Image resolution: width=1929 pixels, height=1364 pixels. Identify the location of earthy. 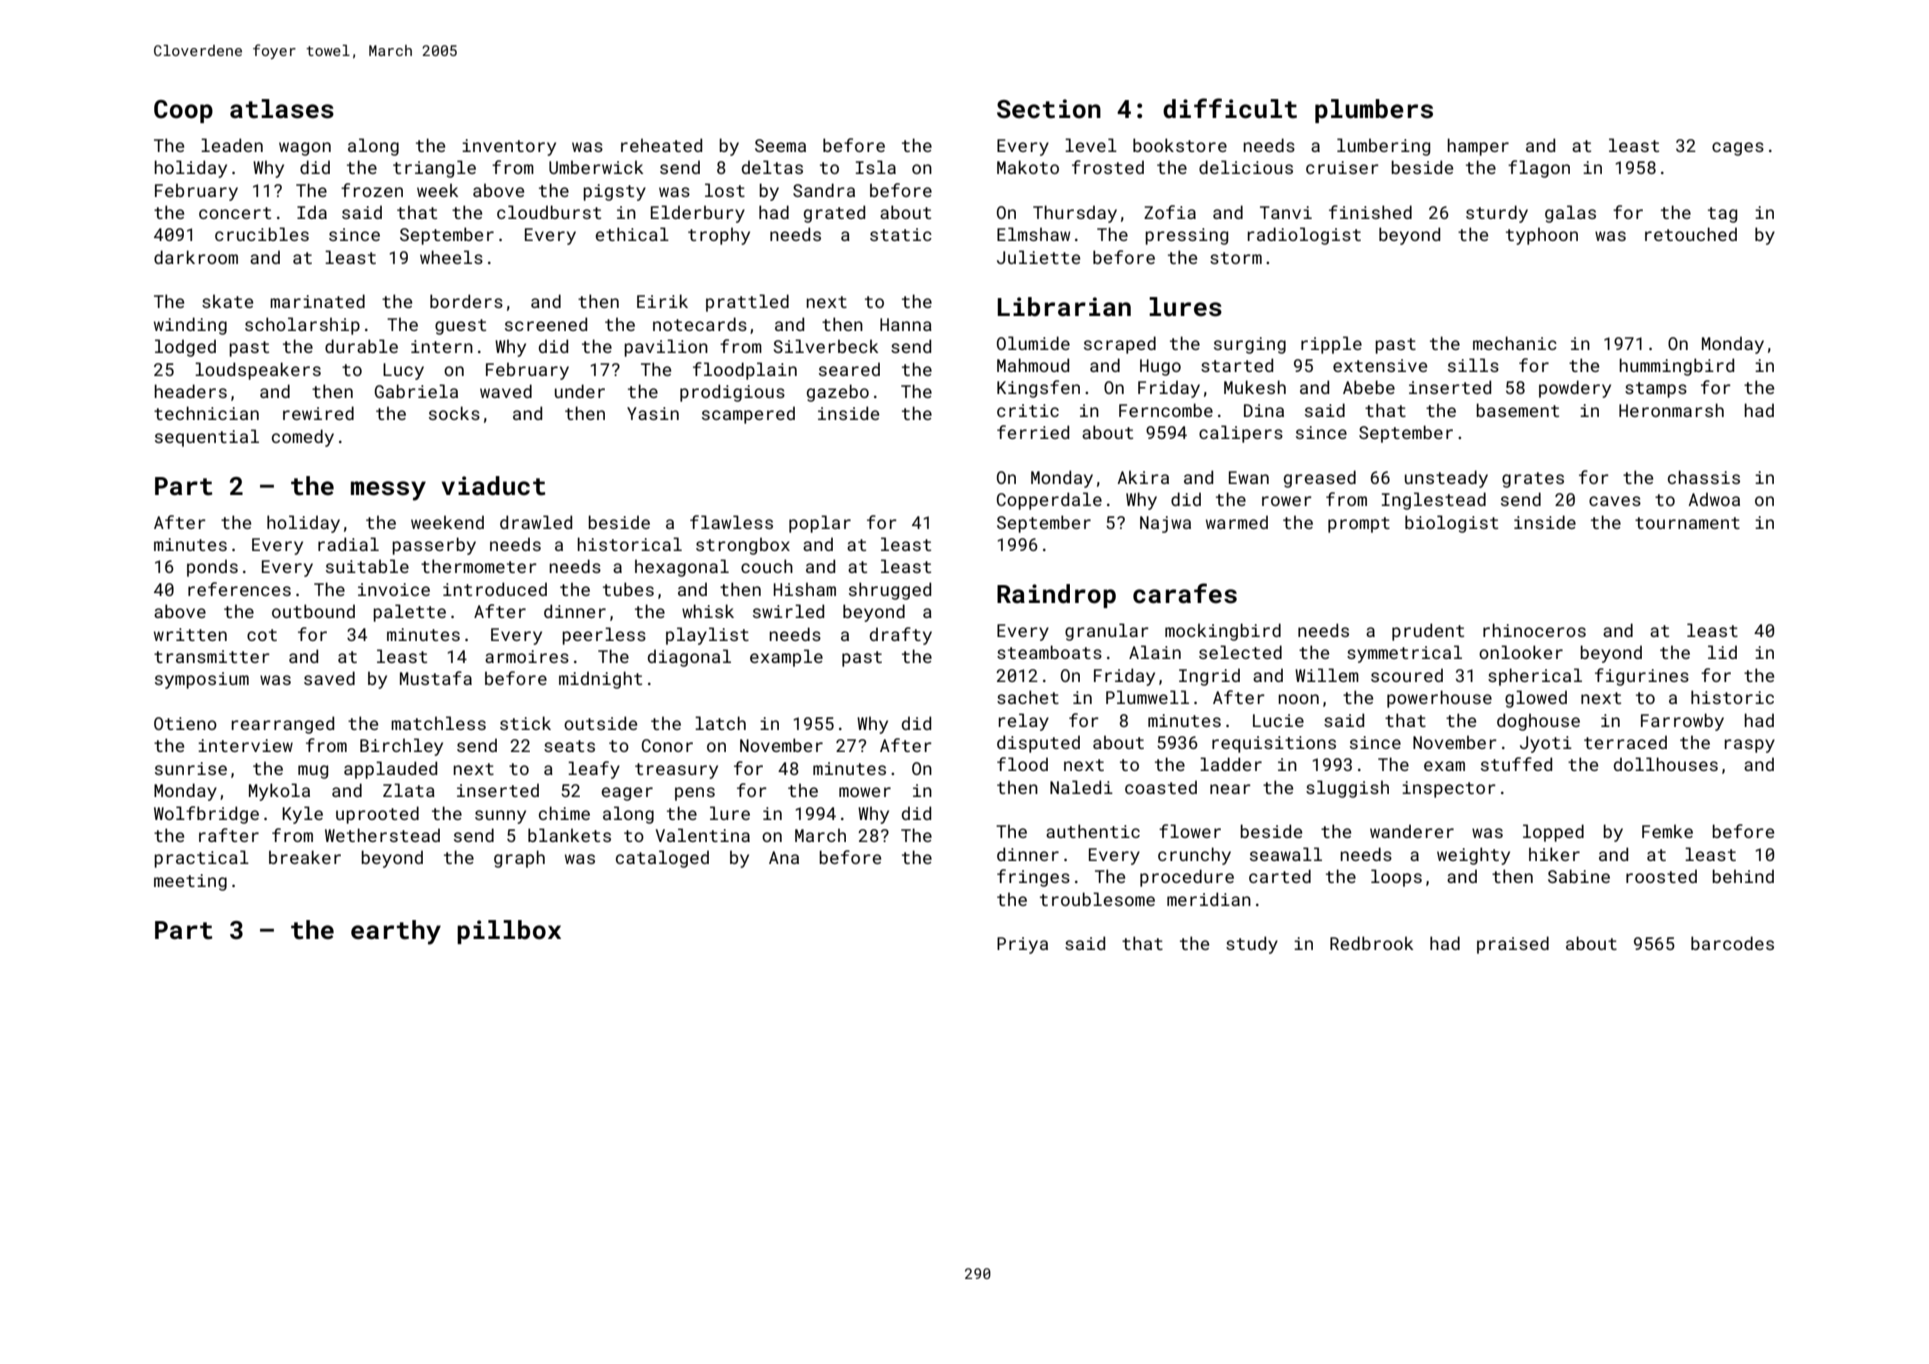
(396, 932).
